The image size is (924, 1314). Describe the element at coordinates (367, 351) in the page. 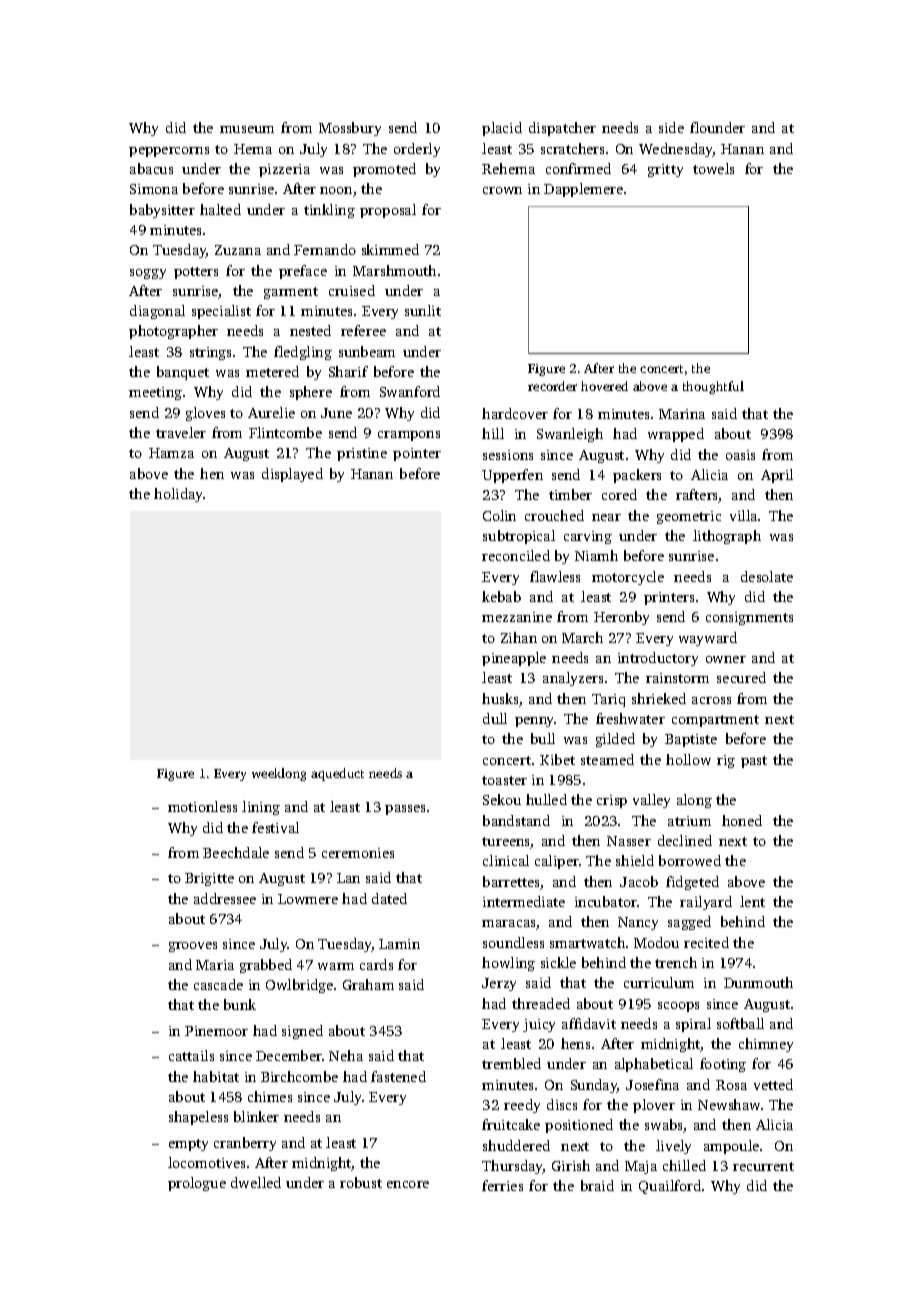

I see `sunbeam` at that location.
